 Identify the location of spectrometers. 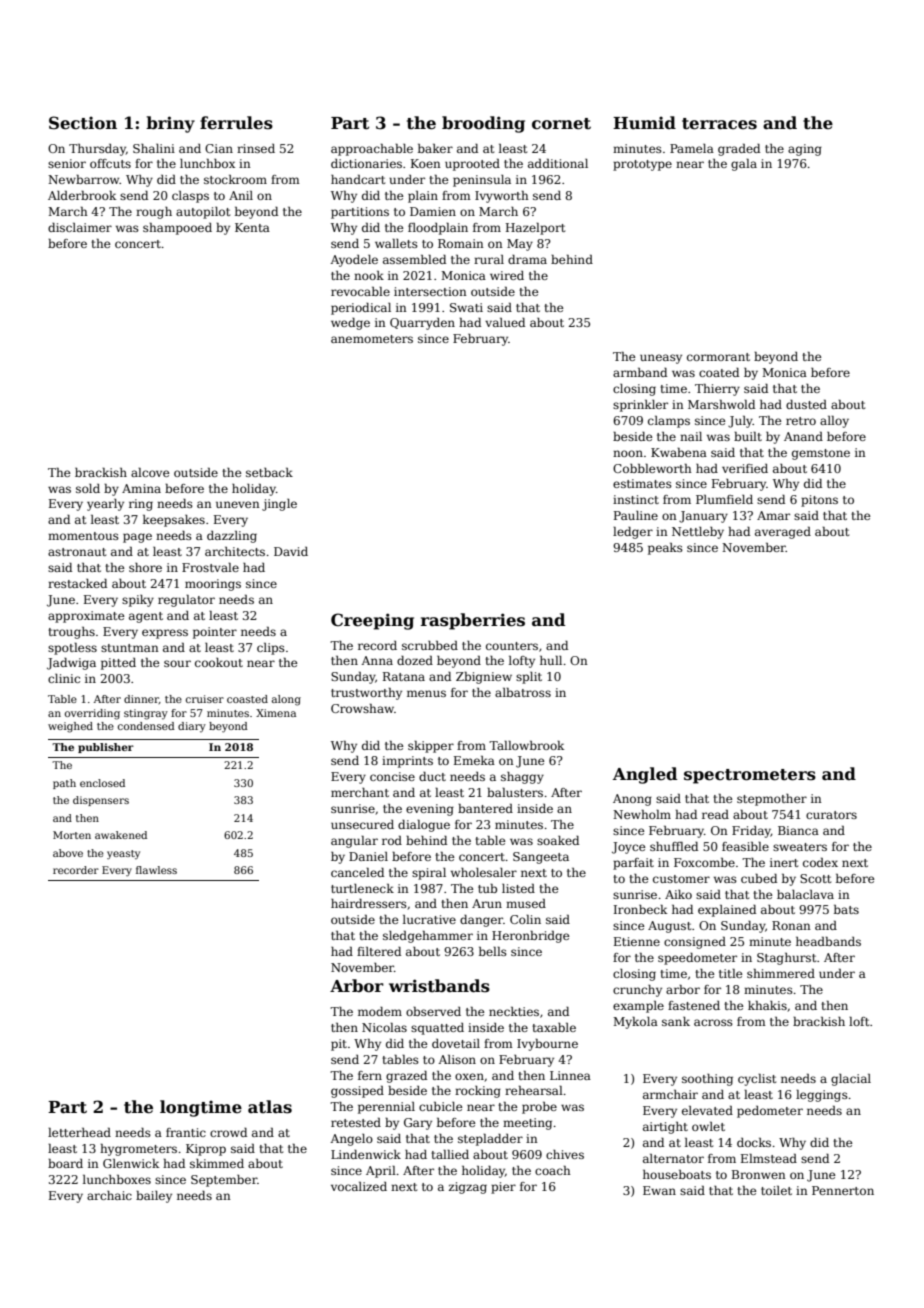
(750, 776).
